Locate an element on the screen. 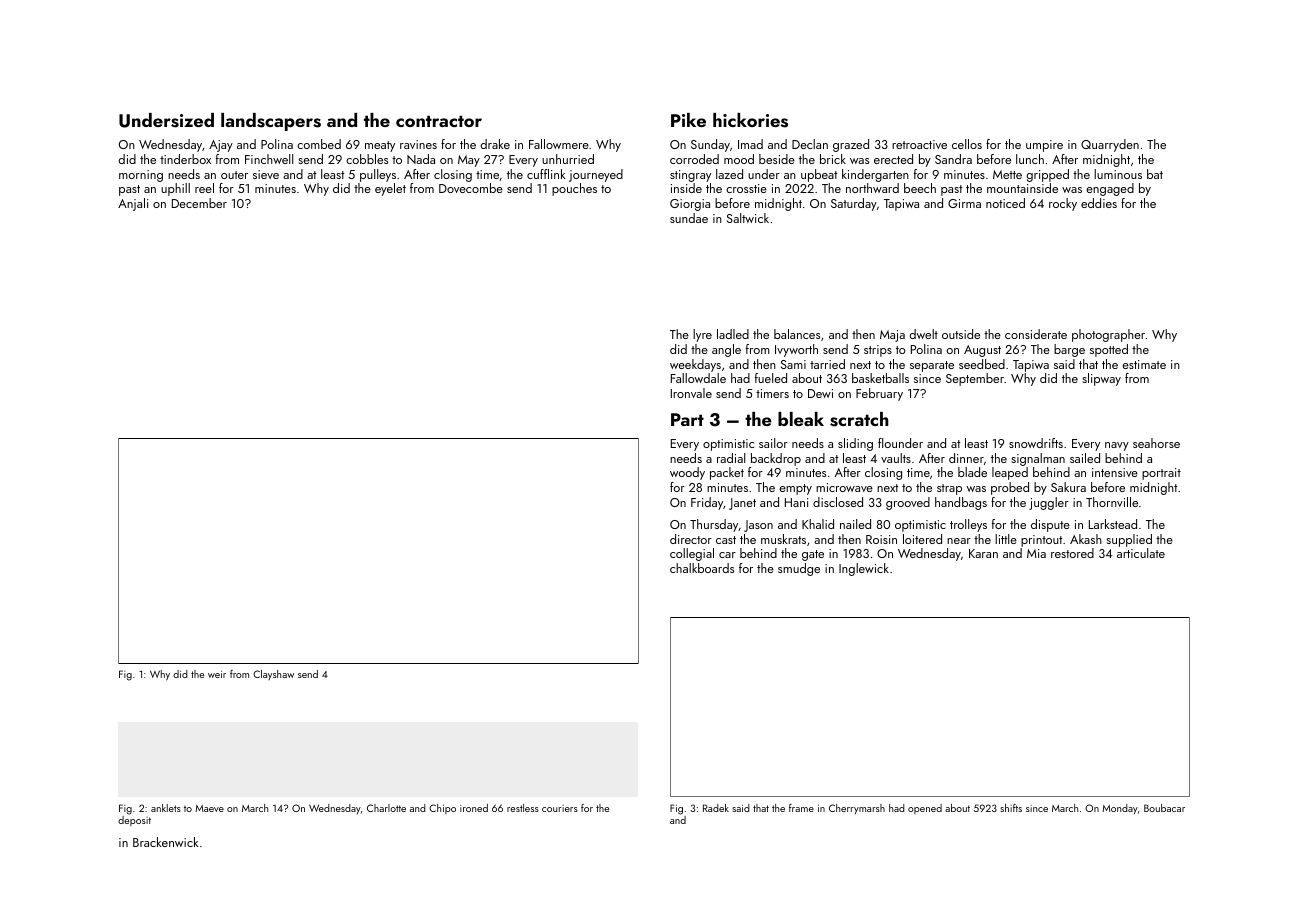 The height and width of the screenshot is (924, 1308). shifts is located at coordinates (1011, 808).
